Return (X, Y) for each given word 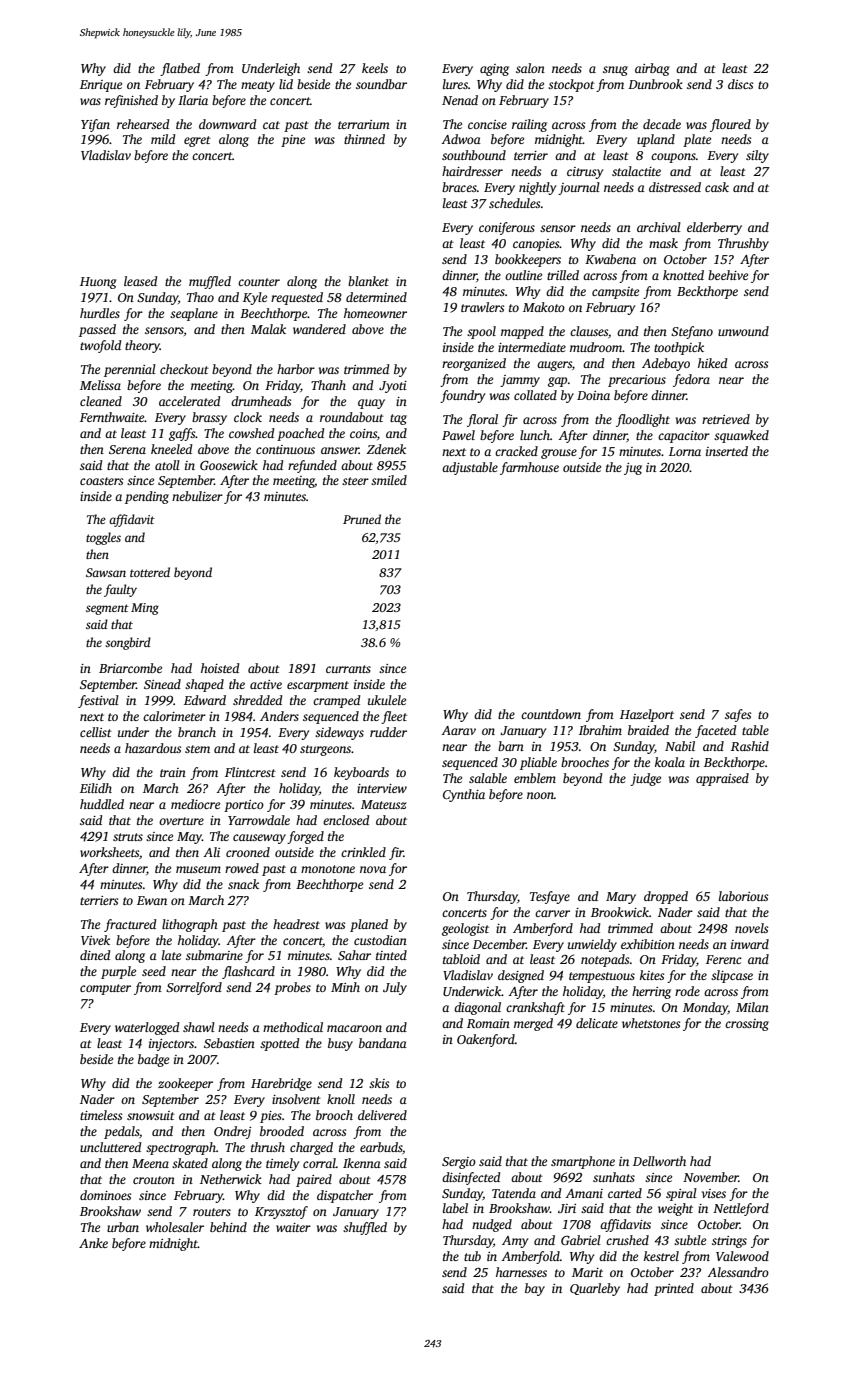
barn (511, 746)
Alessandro (738, 1272)
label (455, 1208)
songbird (128, 643)
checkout (184, 369)
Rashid (750, 746)
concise (487, 124)
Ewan (152, 900)
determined (376, 297)
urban (123, 1227)
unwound (743, 331)
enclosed (346, 820)
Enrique (101, 86)
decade (662, 124)
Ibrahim (600, 730)
